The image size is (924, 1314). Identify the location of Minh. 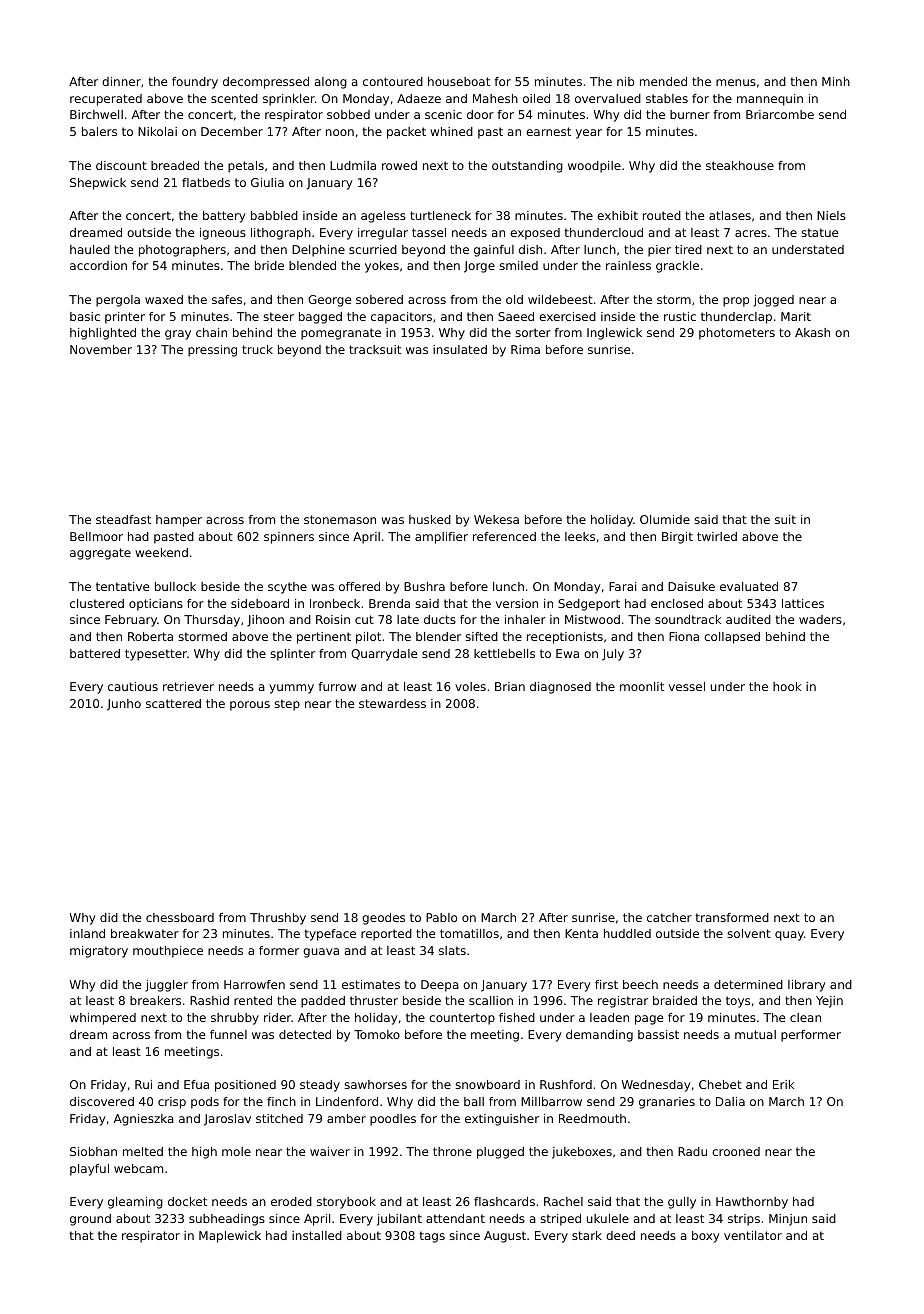
(836, 81).
